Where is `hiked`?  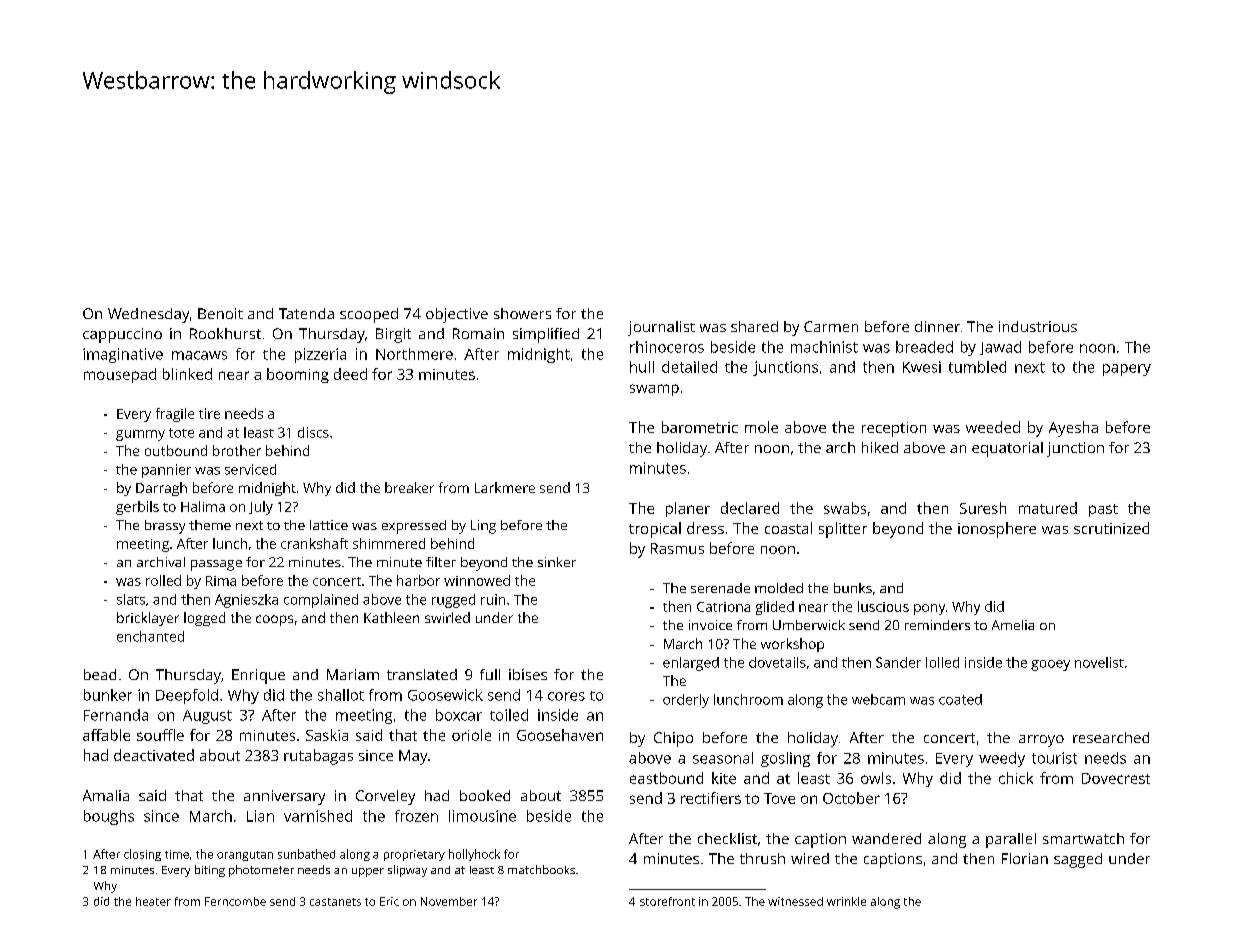 hiked is located at coordinates (880, 447).
